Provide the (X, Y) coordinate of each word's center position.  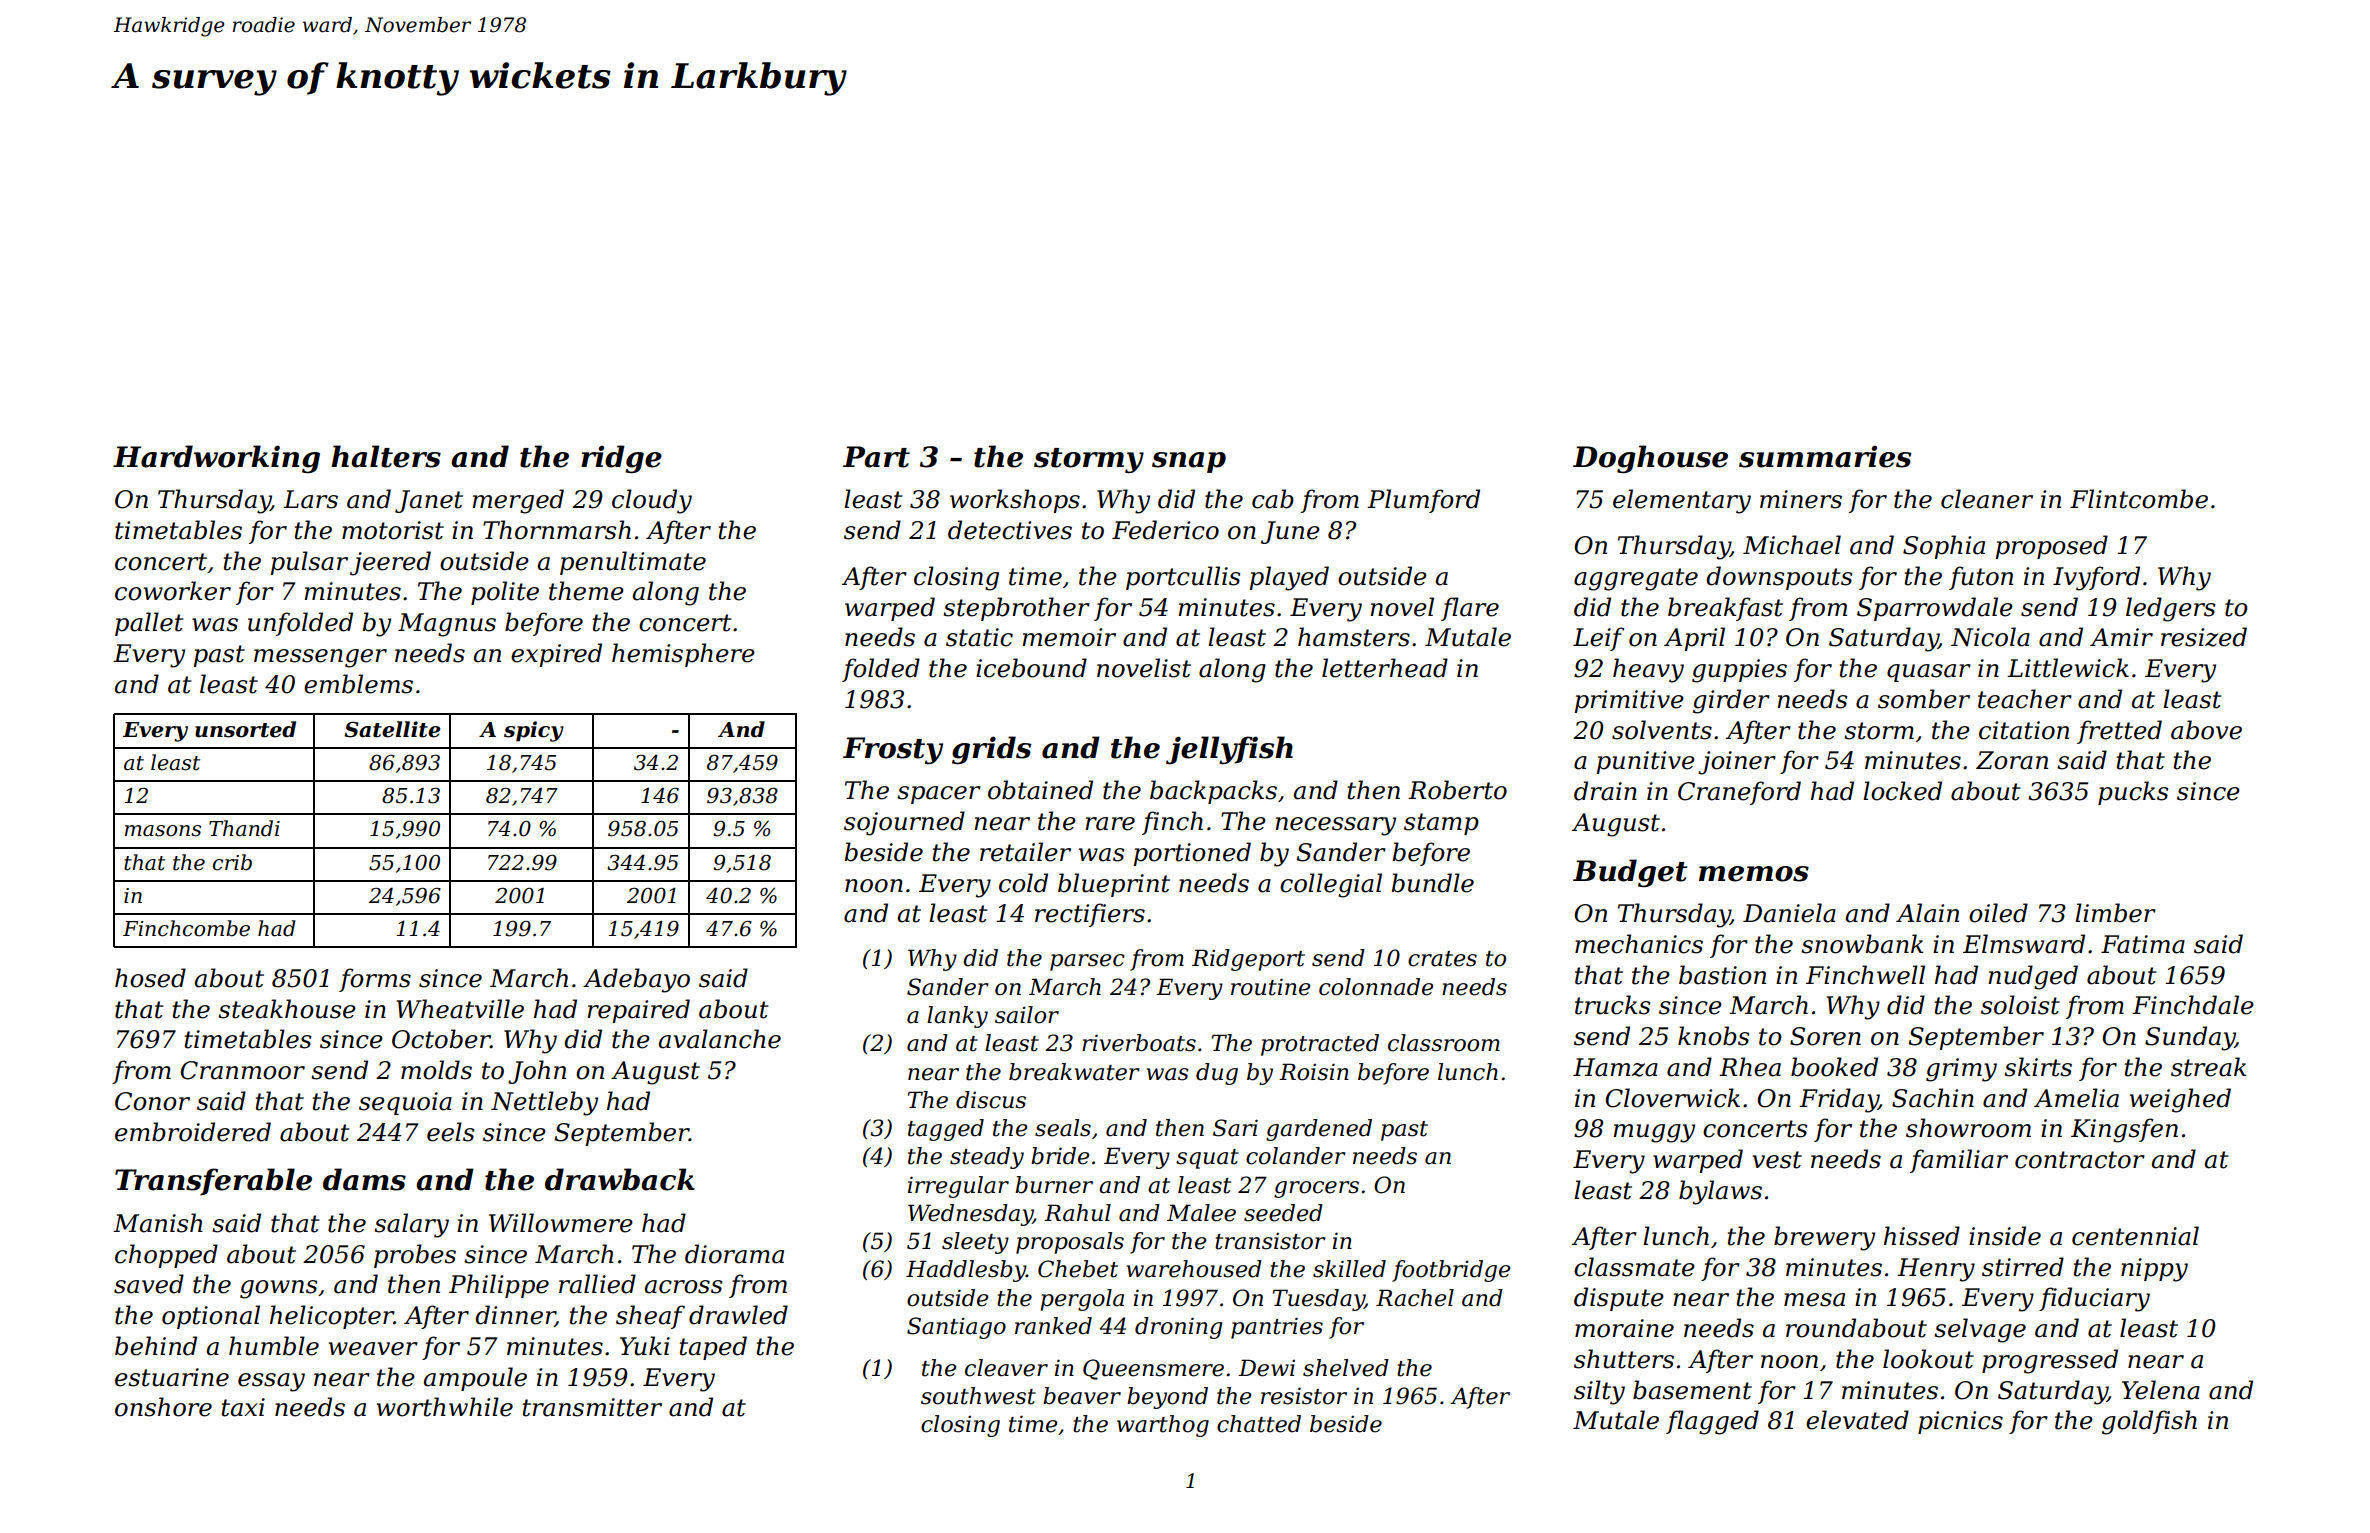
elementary (1682, 501)
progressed (2050, 1361)
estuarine (172, 1377)
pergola (1082, 1300)
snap (1189, 462)
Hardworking (216, 459)
